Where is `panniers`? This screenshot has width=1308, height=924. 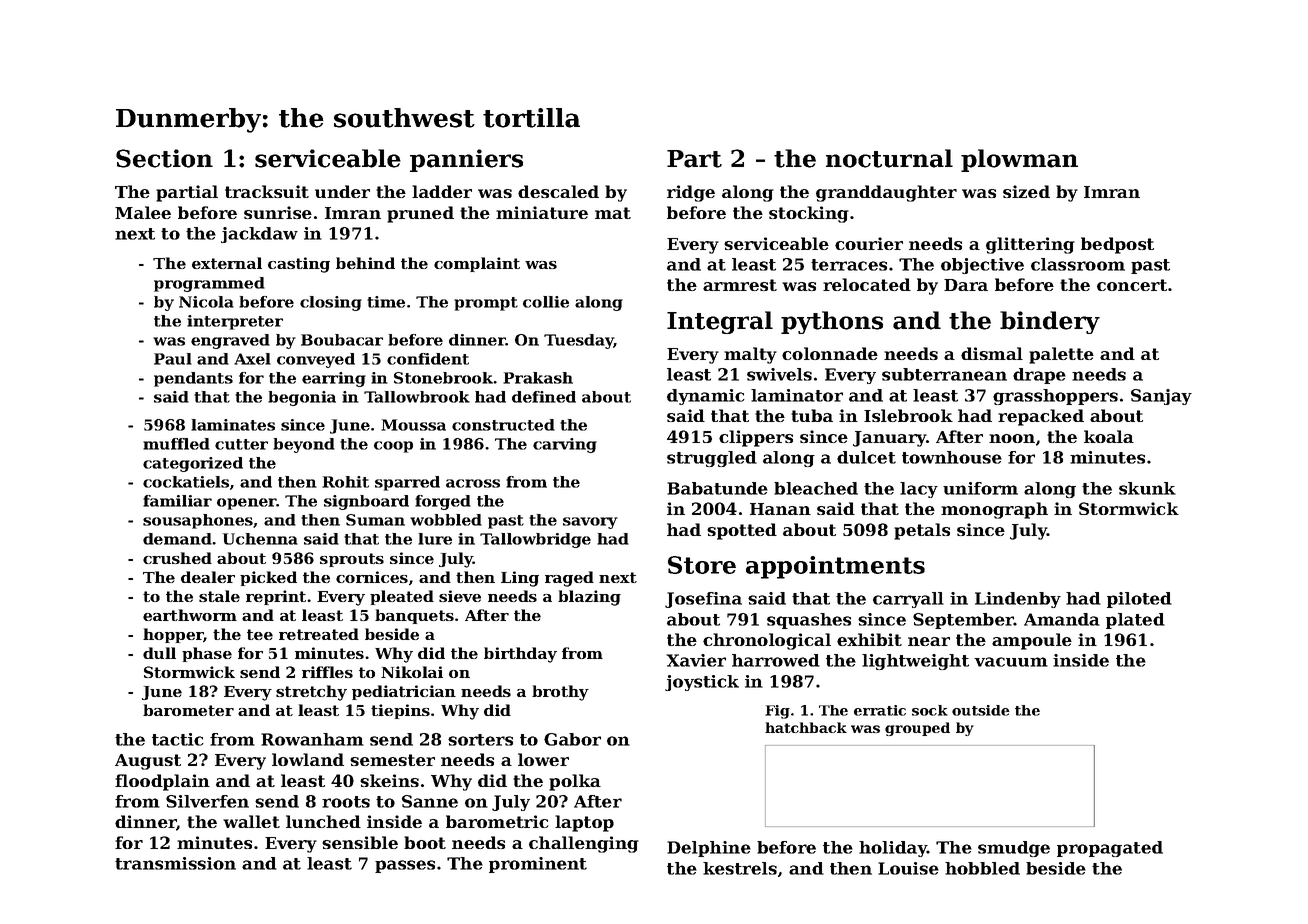 panniers is located at coordinates (466, 160).
